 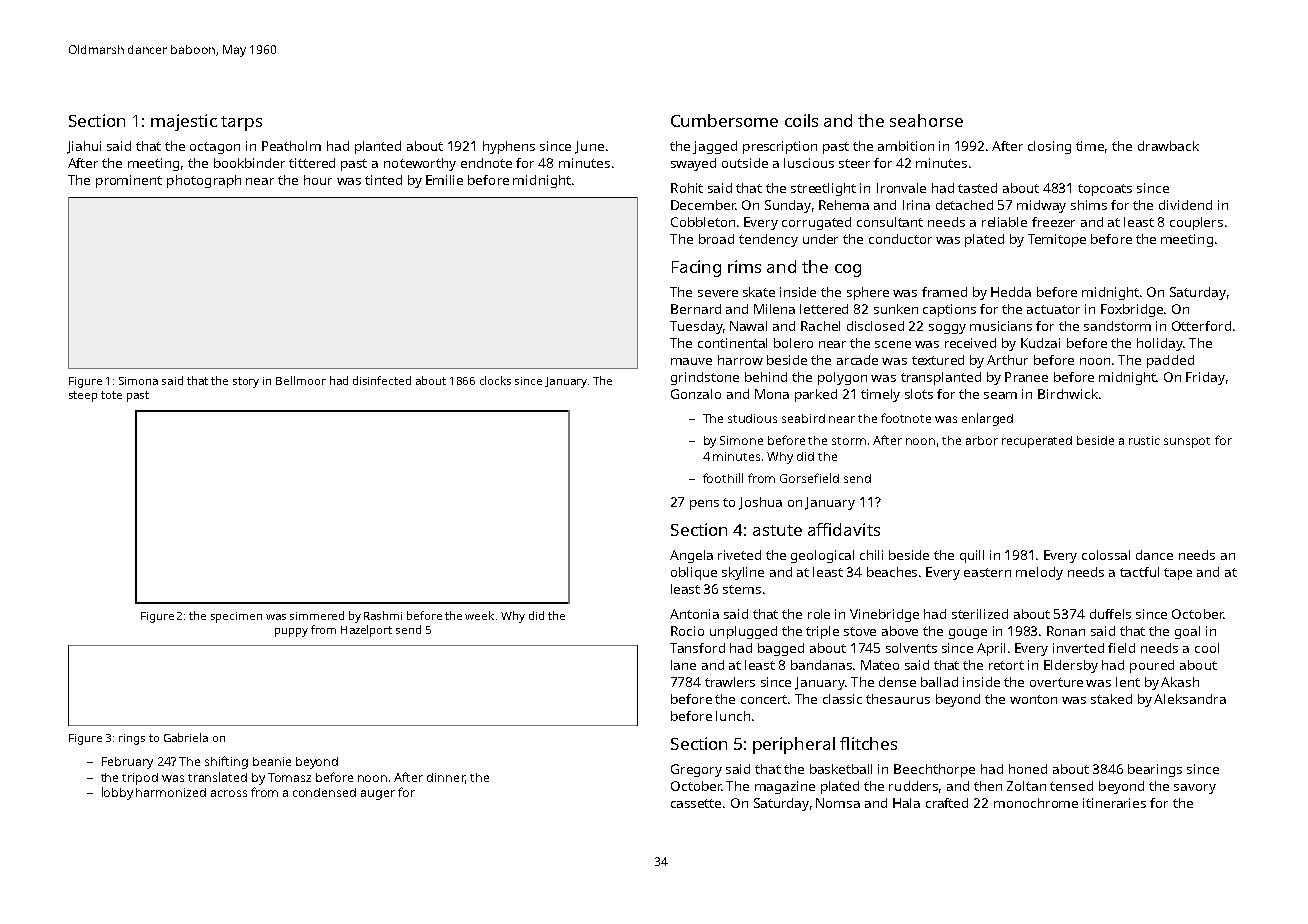 What do you see at coordinates (127, 763) in the screenshot?
I see `February` at bounding box center [127, 763].
